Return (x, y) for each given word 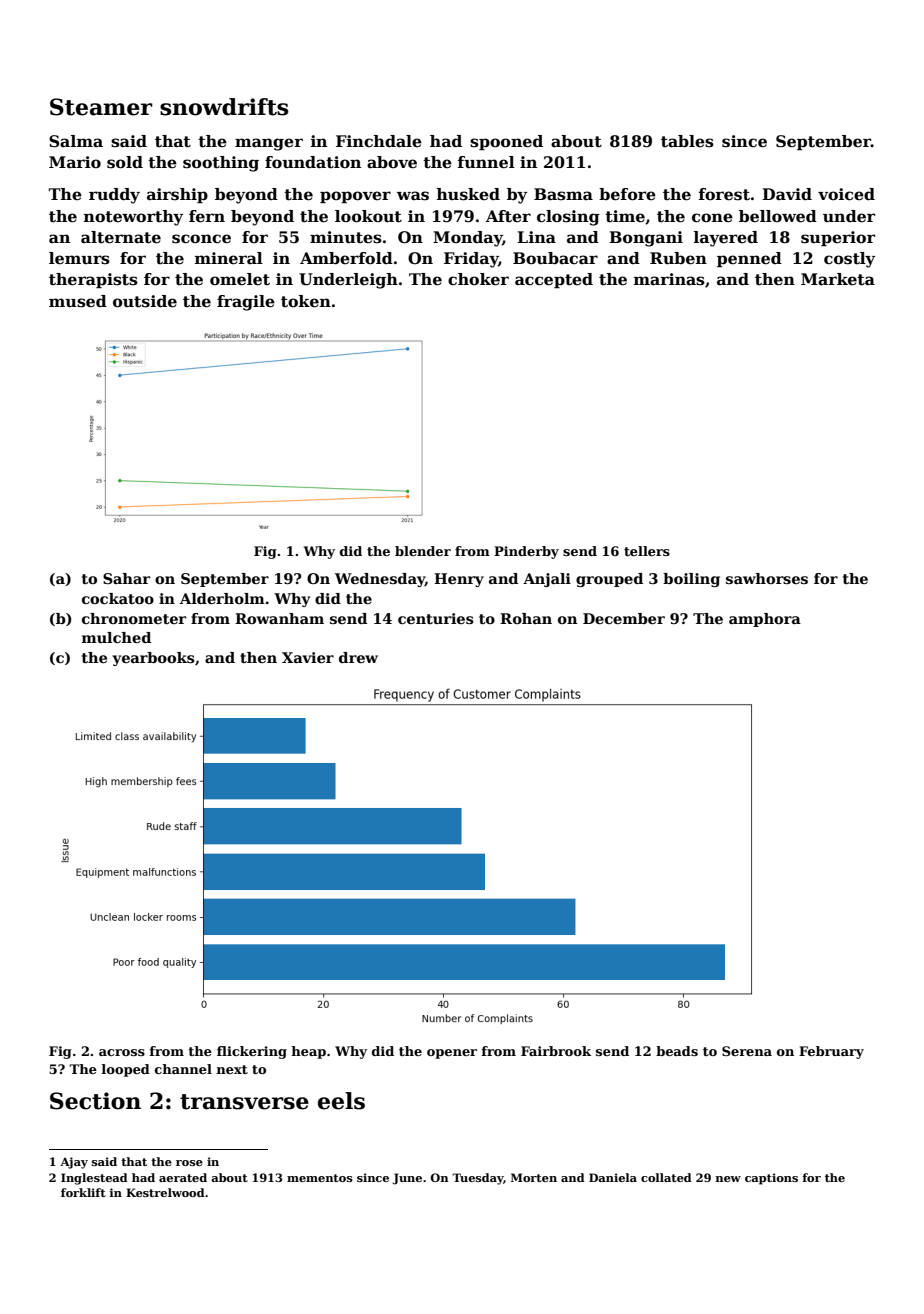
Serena (747, 1051)
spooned (506, 142)
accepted (554, 280)
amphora (765, 620)
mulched (116, 637)
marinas (669, 279)
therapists (93, 280)
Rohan (526, 618)
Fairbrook (556, 1051)
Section (95, 1101)
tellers (647, 551)
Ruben (678, 258)
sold (125, 162)
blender (423, 551)
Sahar (126, 578)
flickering (252, 1052)
